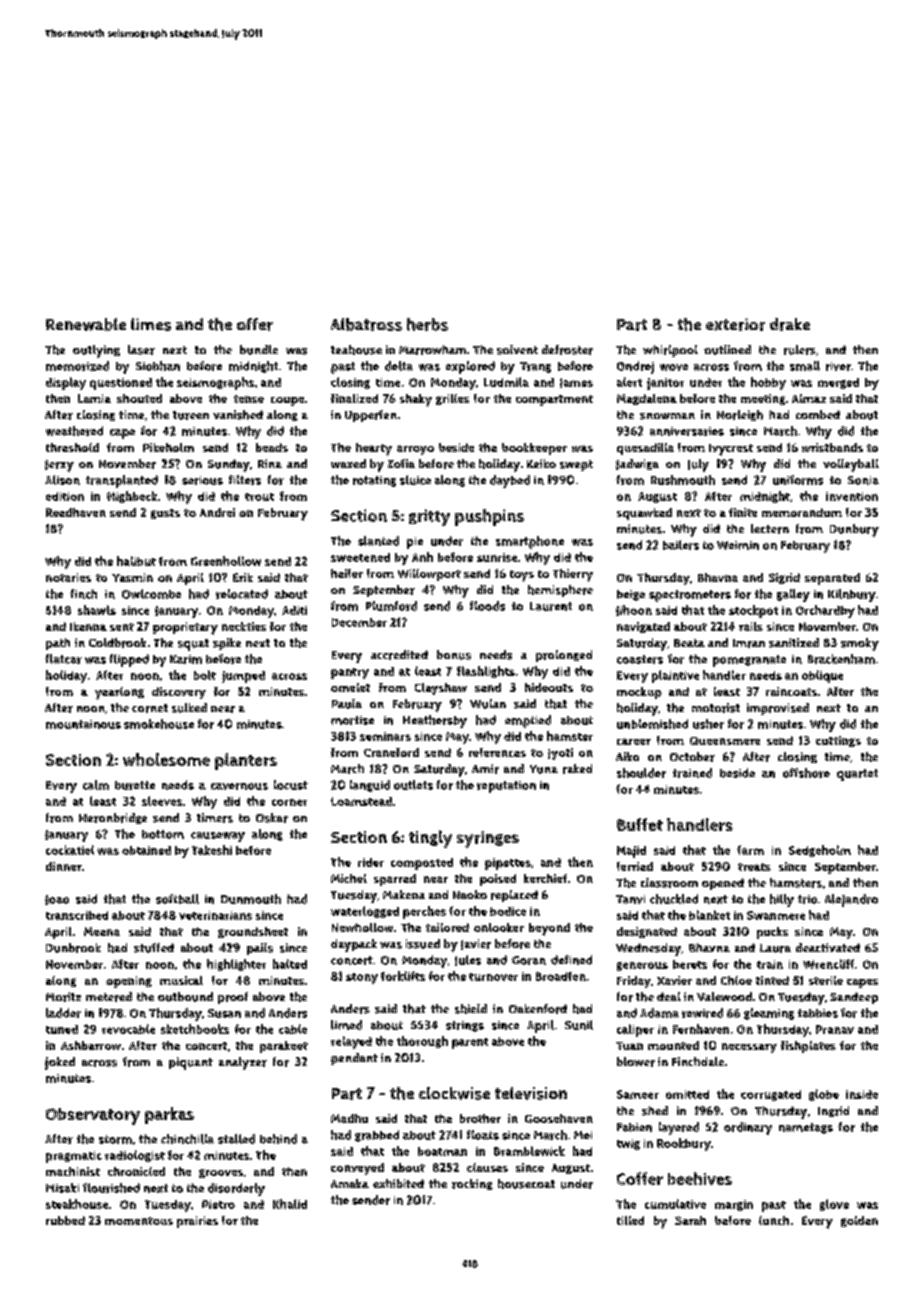 This document has width=924, height=1308. I want to click on grooves, so click(221, 1173).
